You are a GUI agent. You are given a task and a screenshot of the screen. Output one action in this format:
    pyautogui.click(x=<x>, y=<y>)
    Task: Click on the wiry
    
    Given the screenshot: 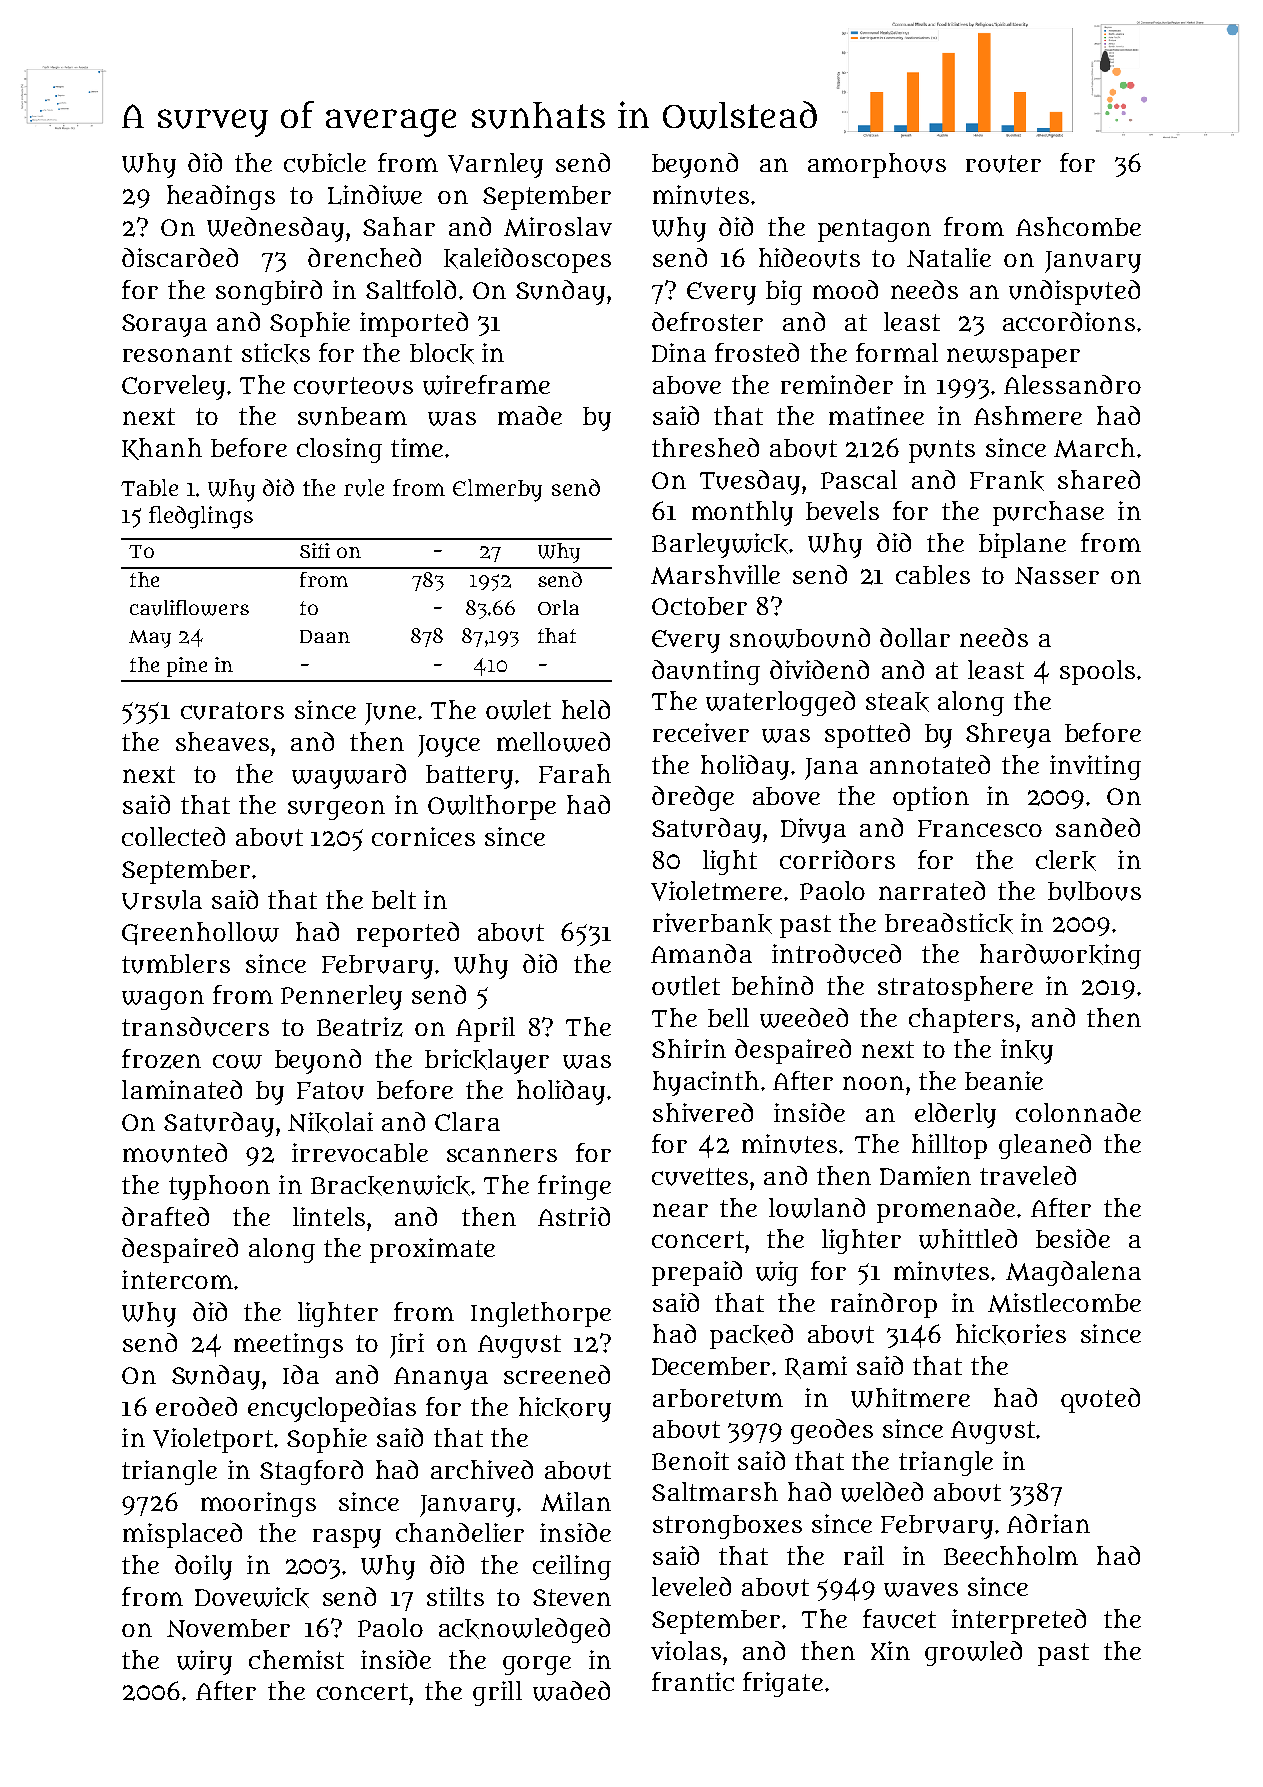 What is the action you would take?
    pyautogui.click(x=204, y=1662)
